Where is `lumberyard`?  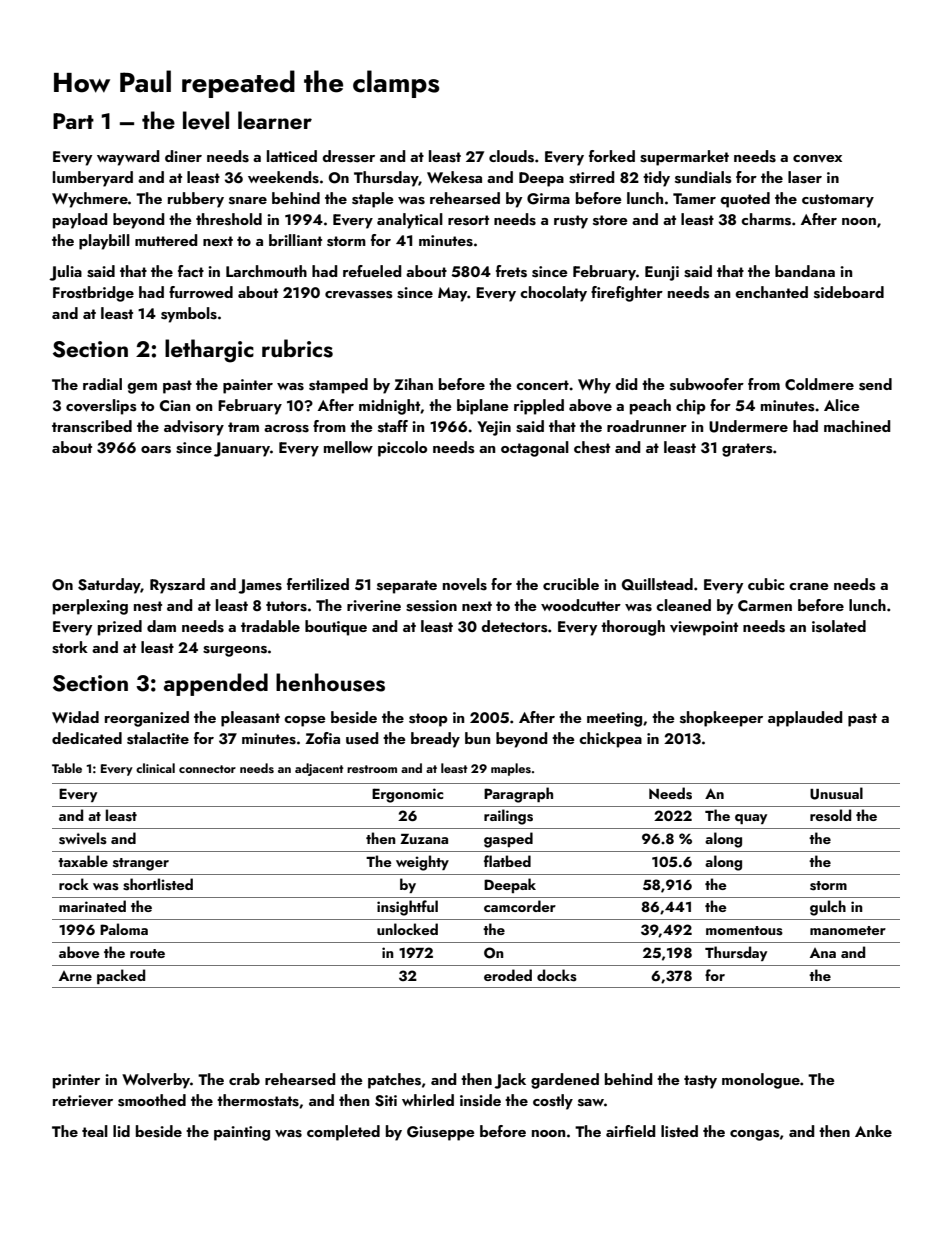 lumberyard is located at coordinates (93, 179).
